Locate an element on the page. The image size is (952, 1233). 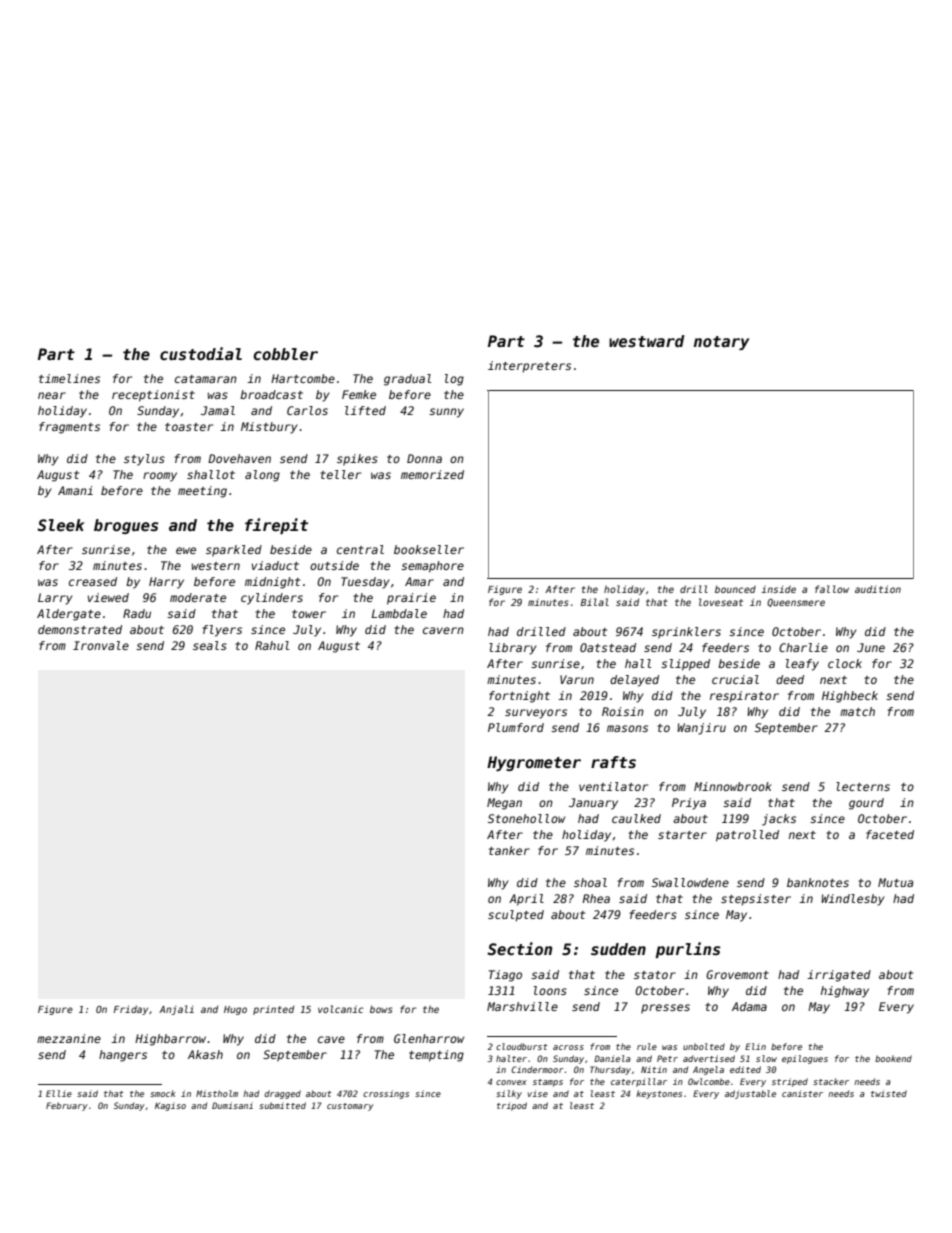
halter is located at coordinates (511, 1058).
